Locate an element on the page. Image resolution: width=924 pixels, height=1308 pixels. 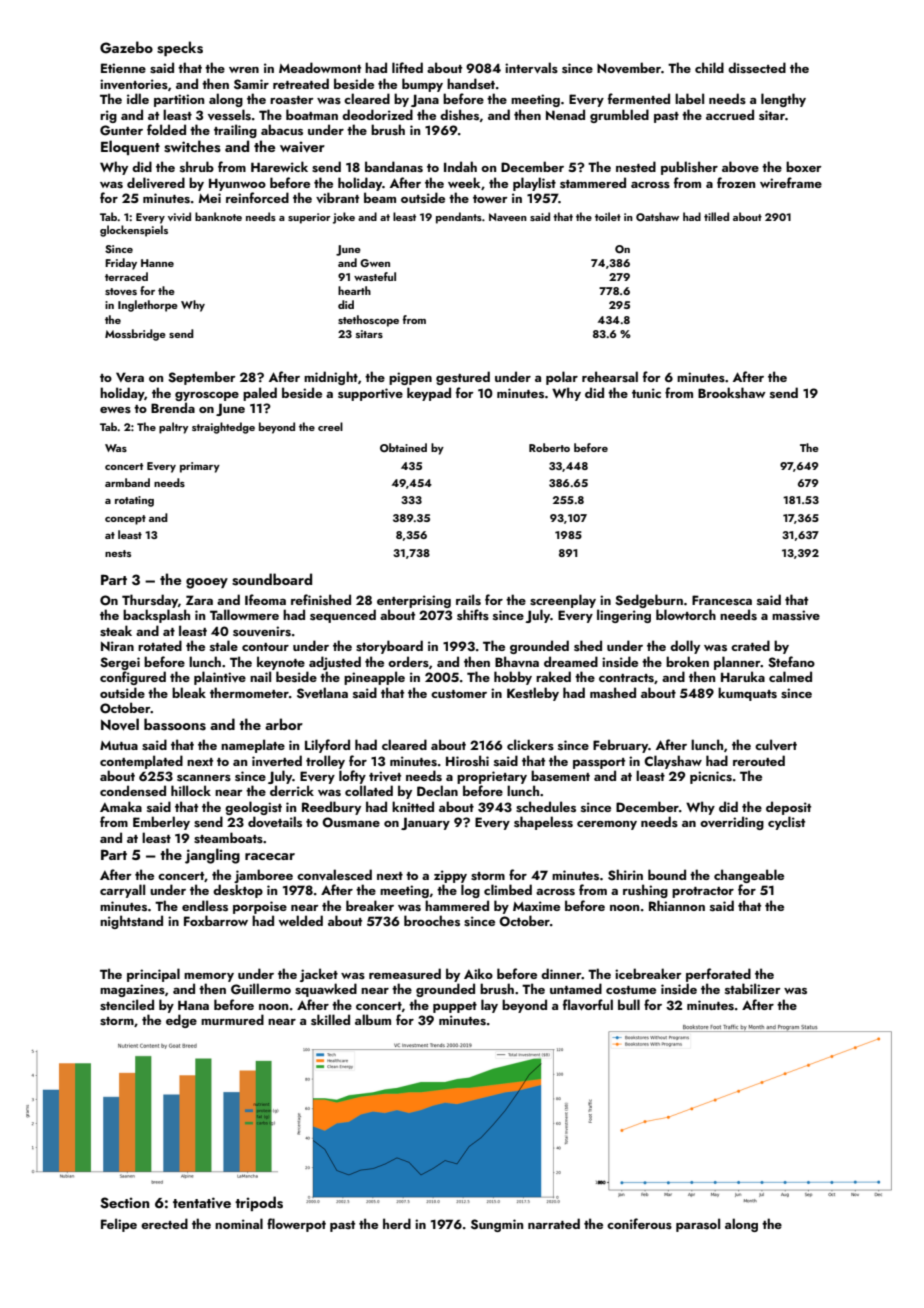
lingering is located at coordinates (624, 616).
